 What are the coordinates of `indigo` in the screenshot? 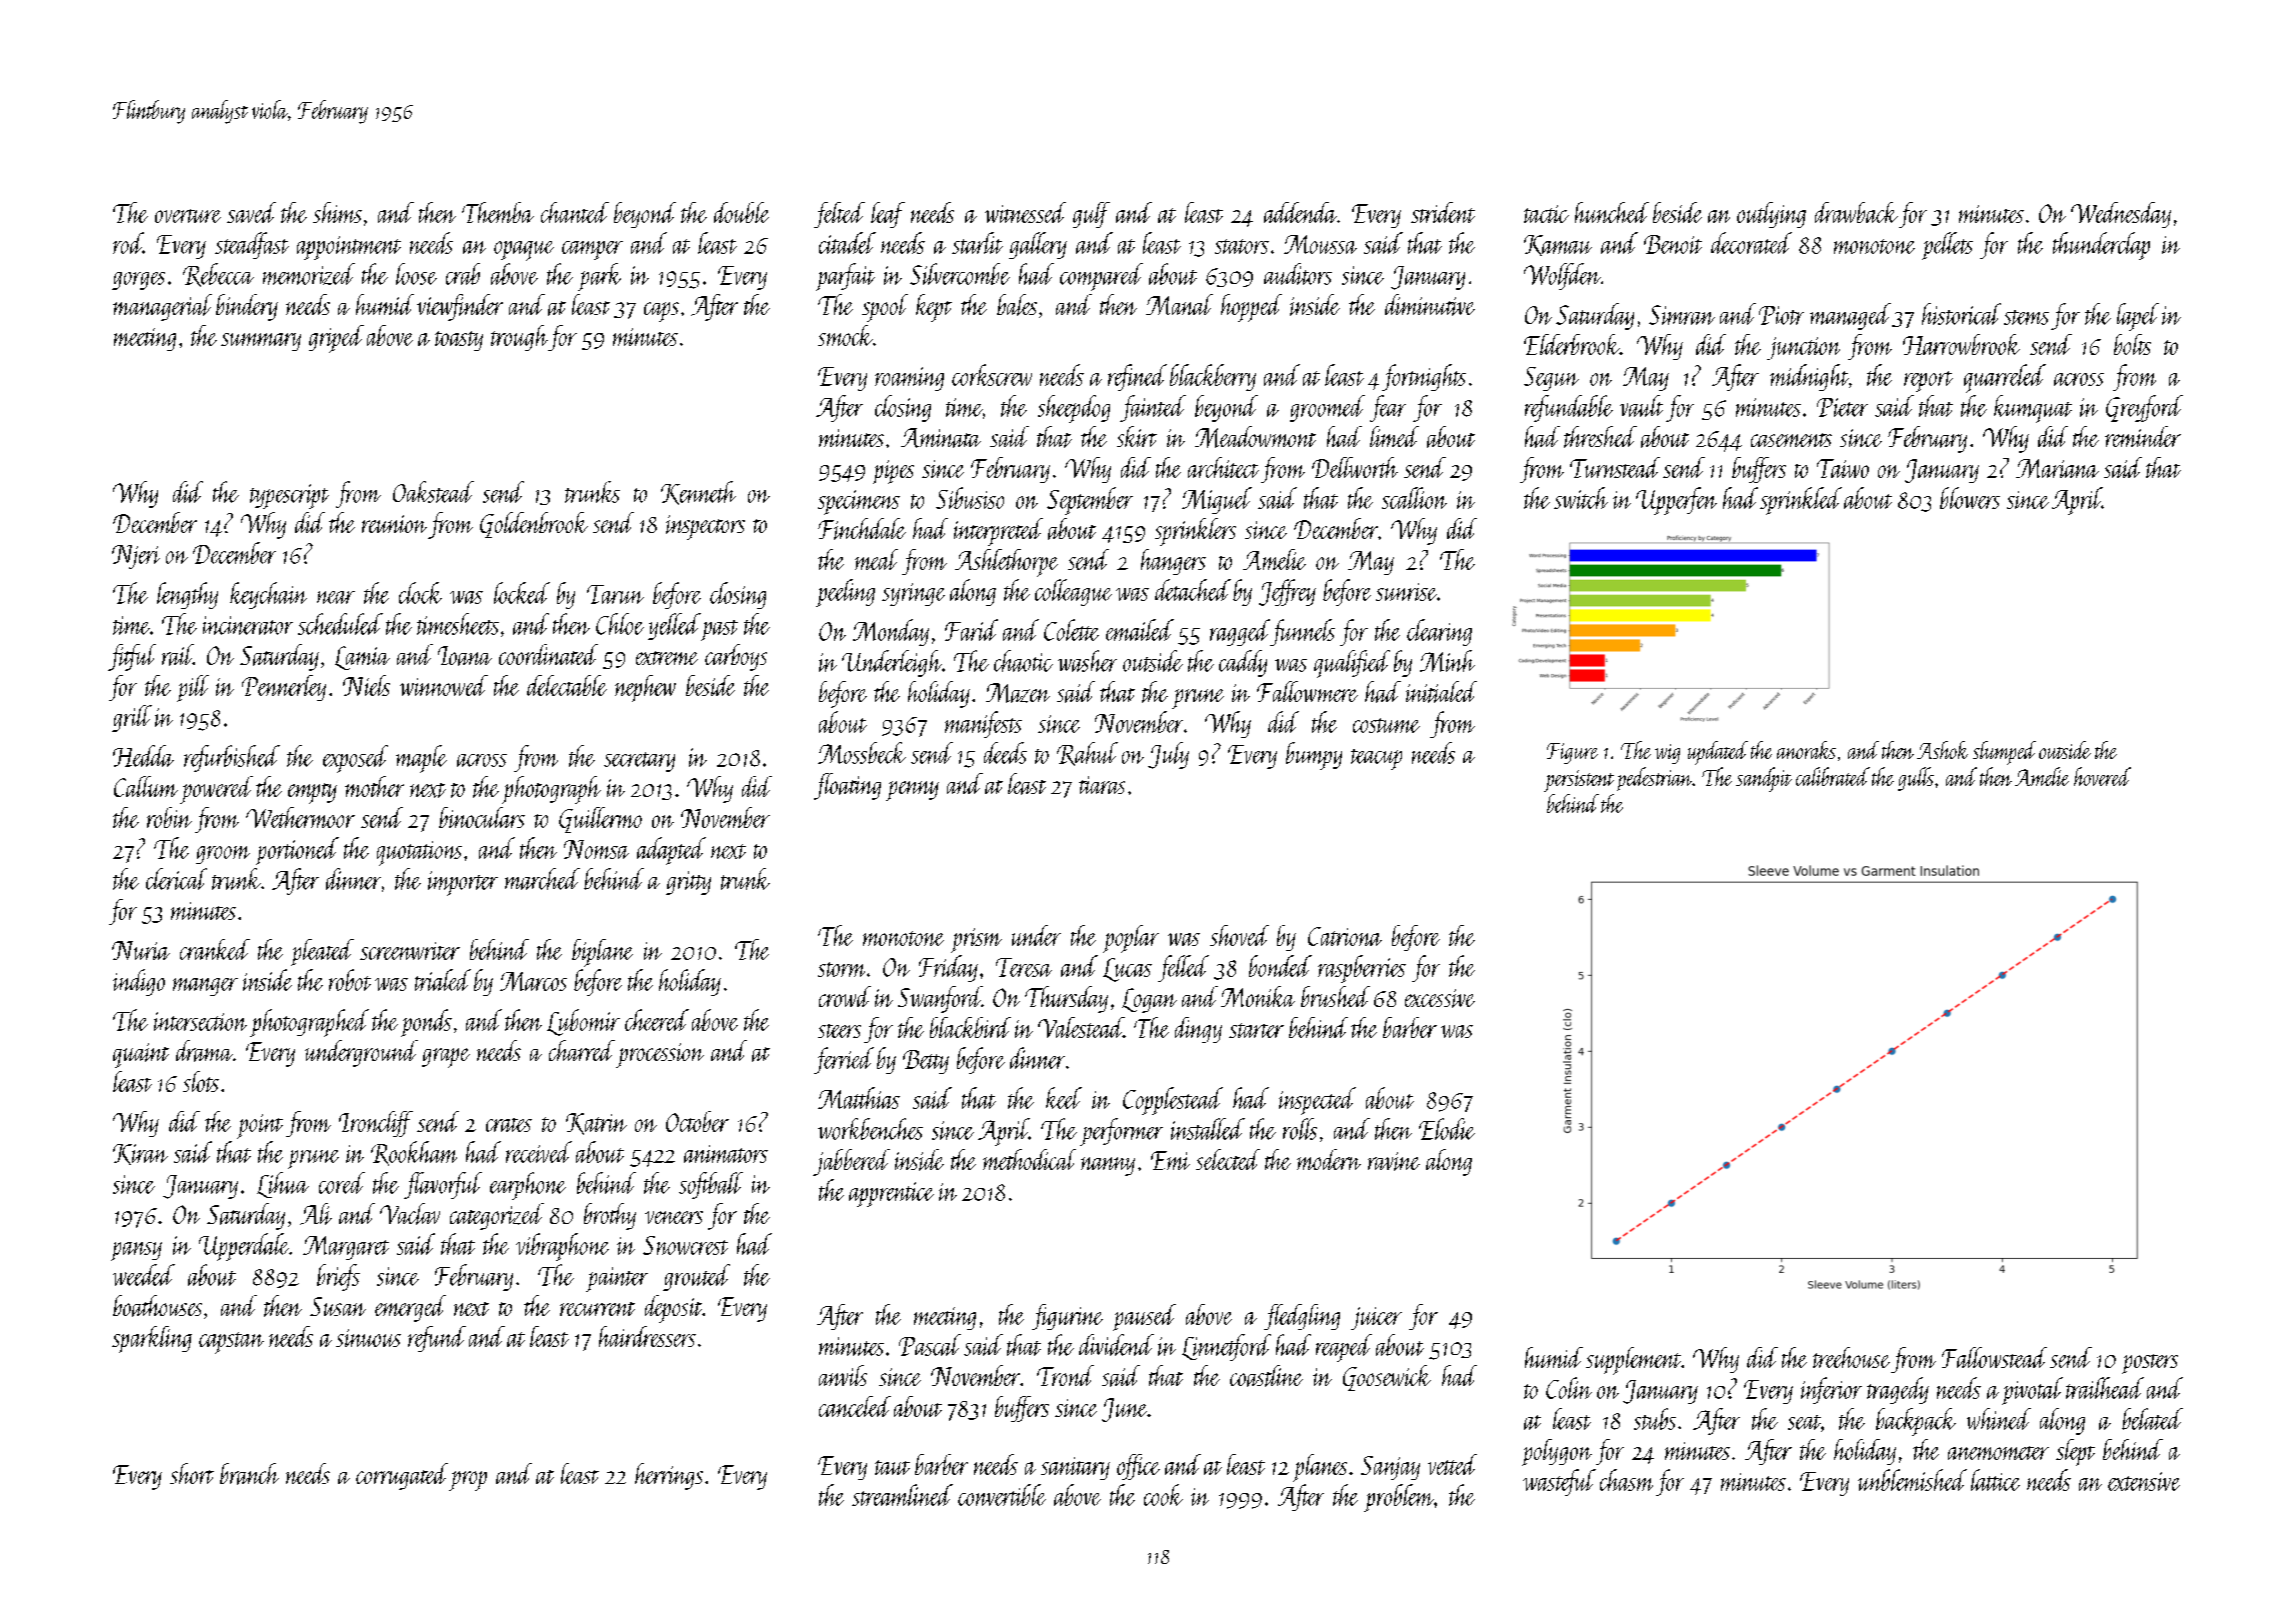 It's located at (139, 982).
